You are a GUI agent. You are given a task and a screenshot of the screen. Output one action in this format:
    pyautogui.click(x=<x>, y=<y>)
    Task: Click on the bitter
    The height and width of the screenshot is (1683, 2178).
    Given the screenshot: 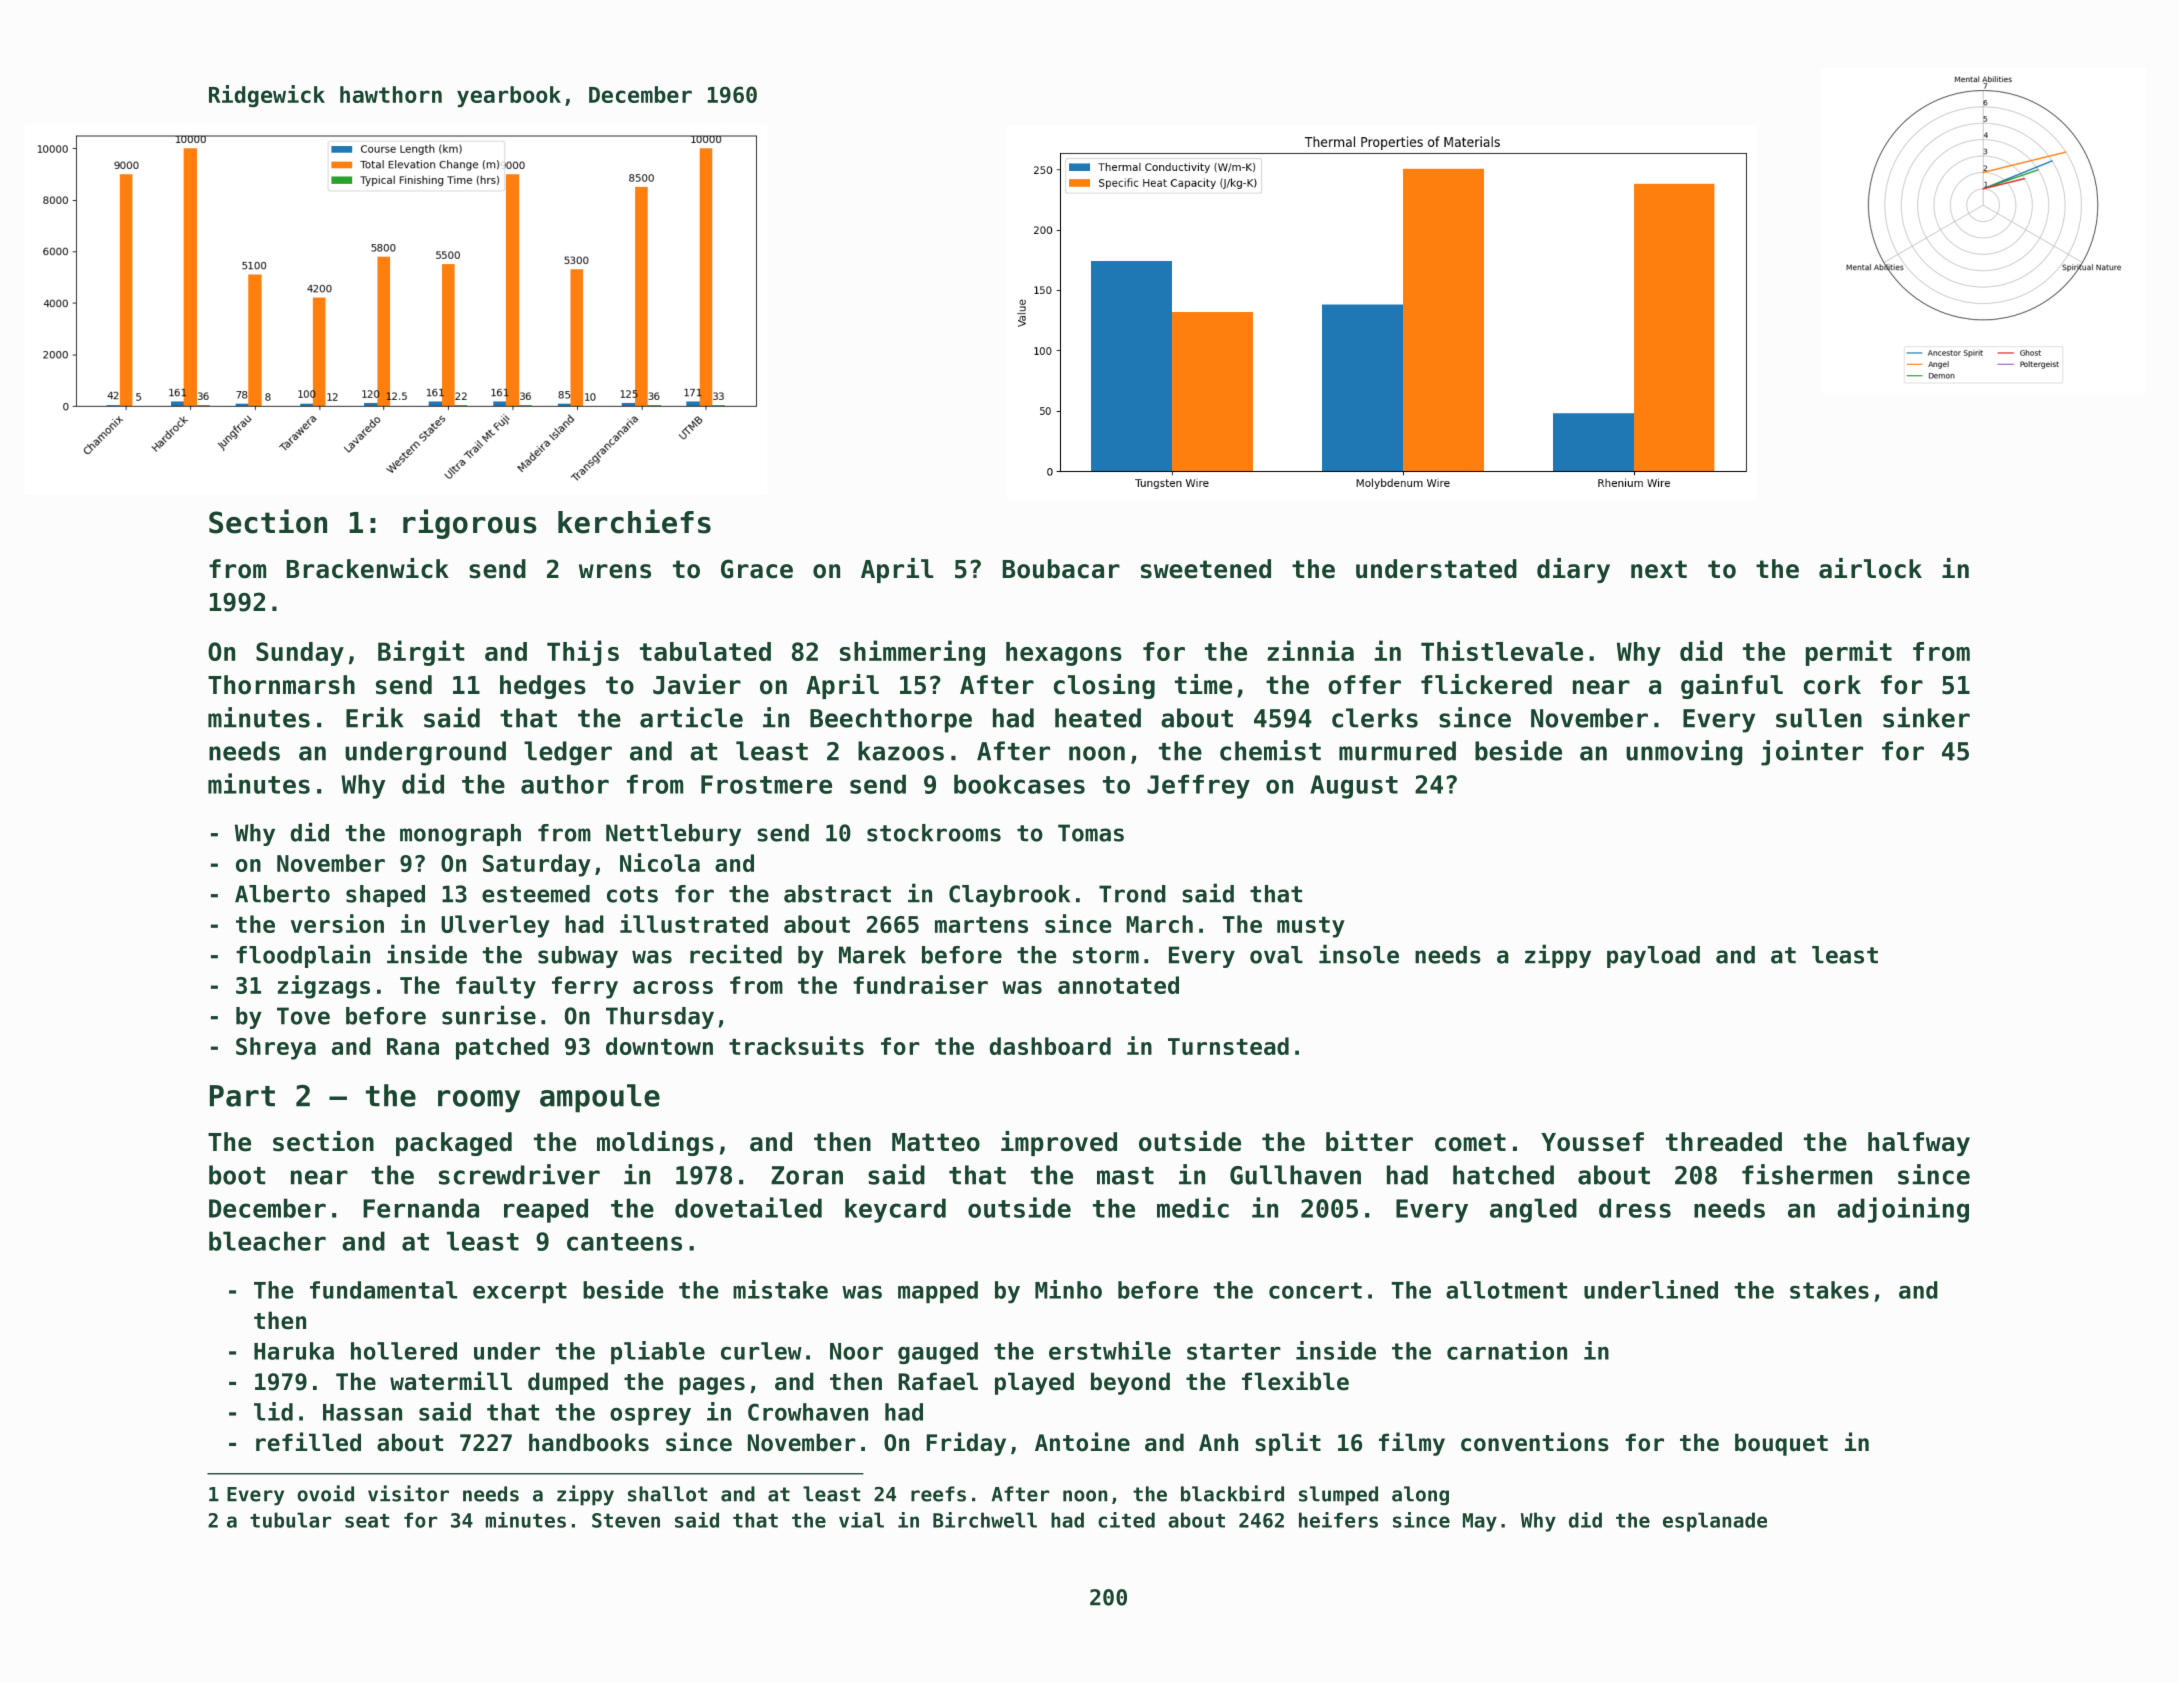 What is the action you would take?
    pyautogui.click(x=1369, y=1141)
